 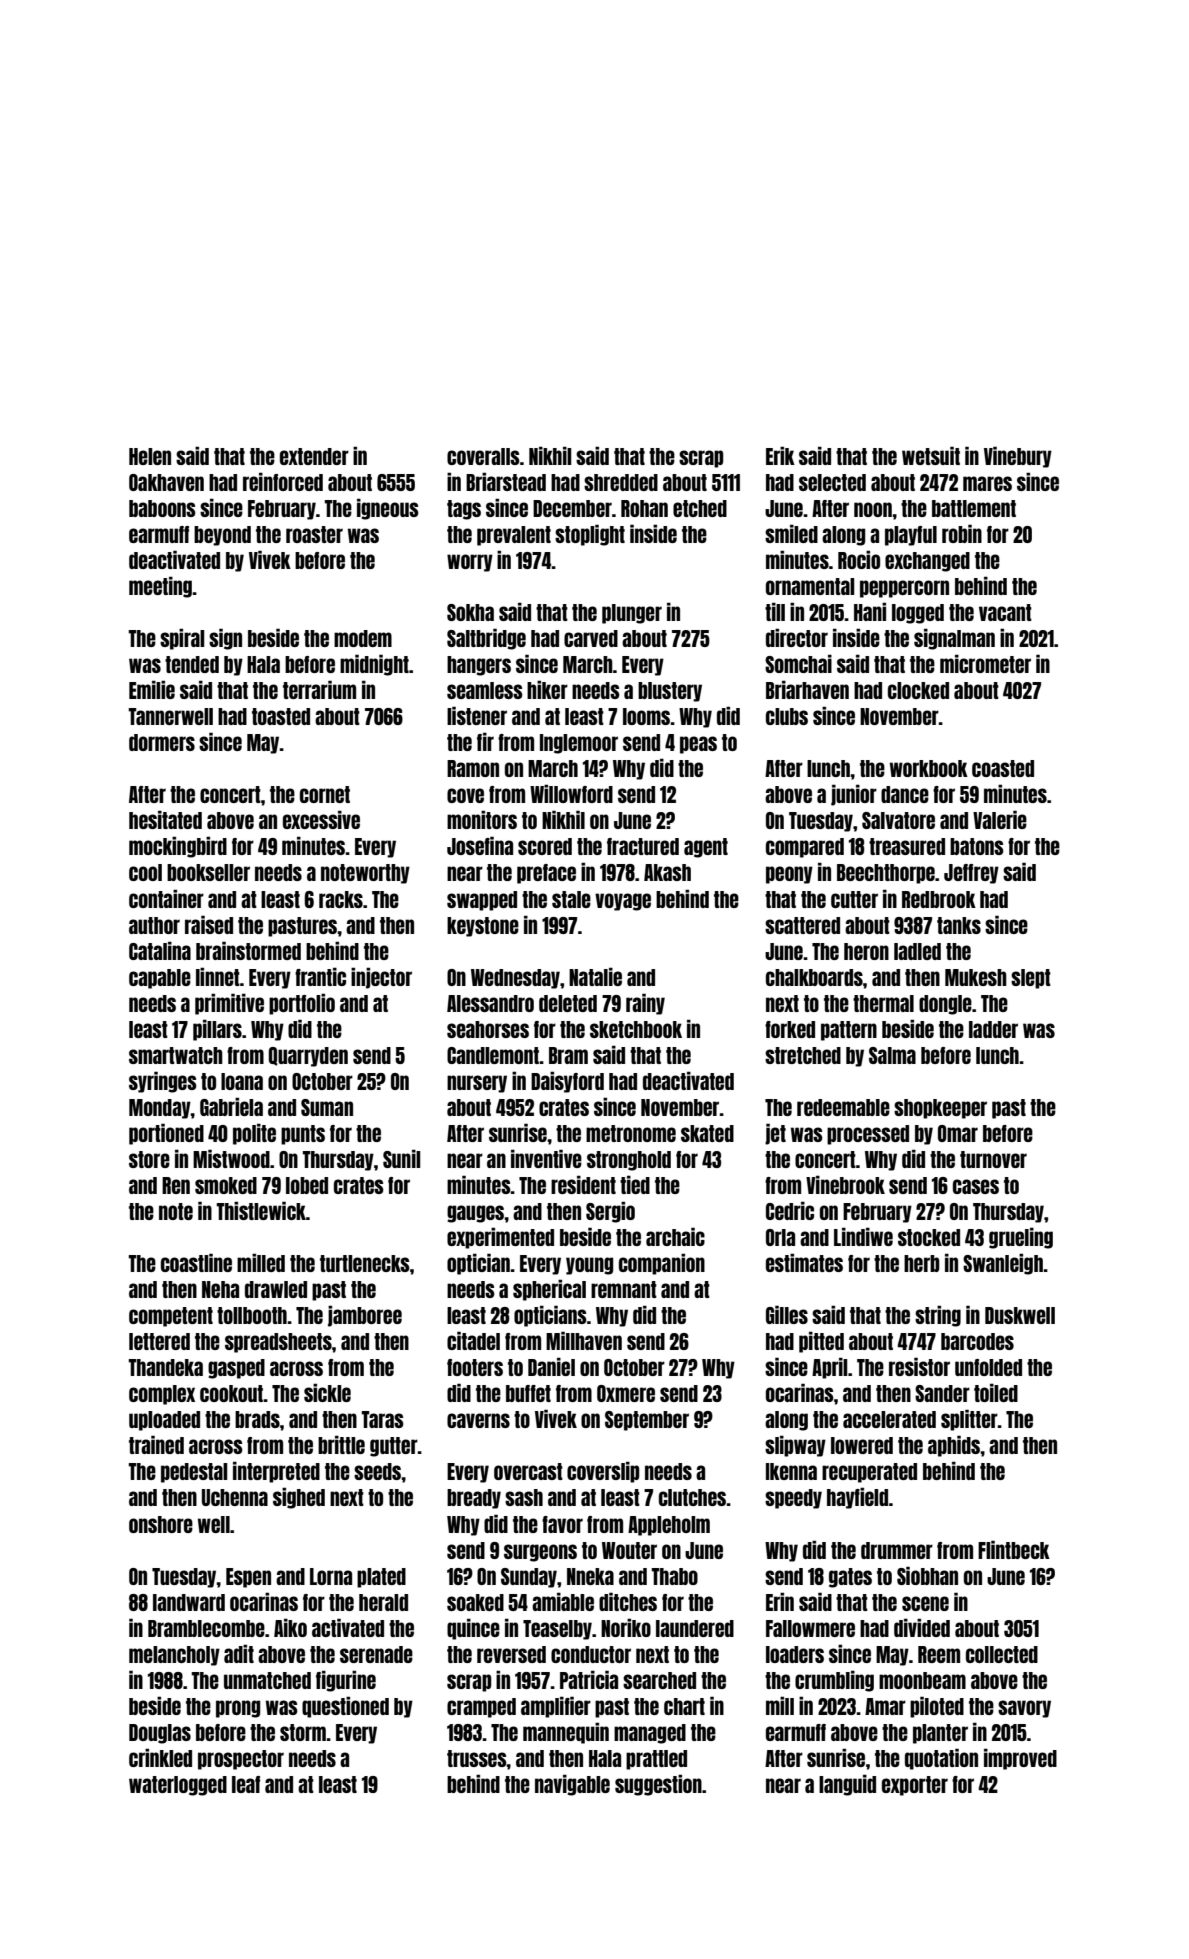 What do you see at coordinates (314, 456) in the document?
I see `extender` at bounding box center [314, 456].
